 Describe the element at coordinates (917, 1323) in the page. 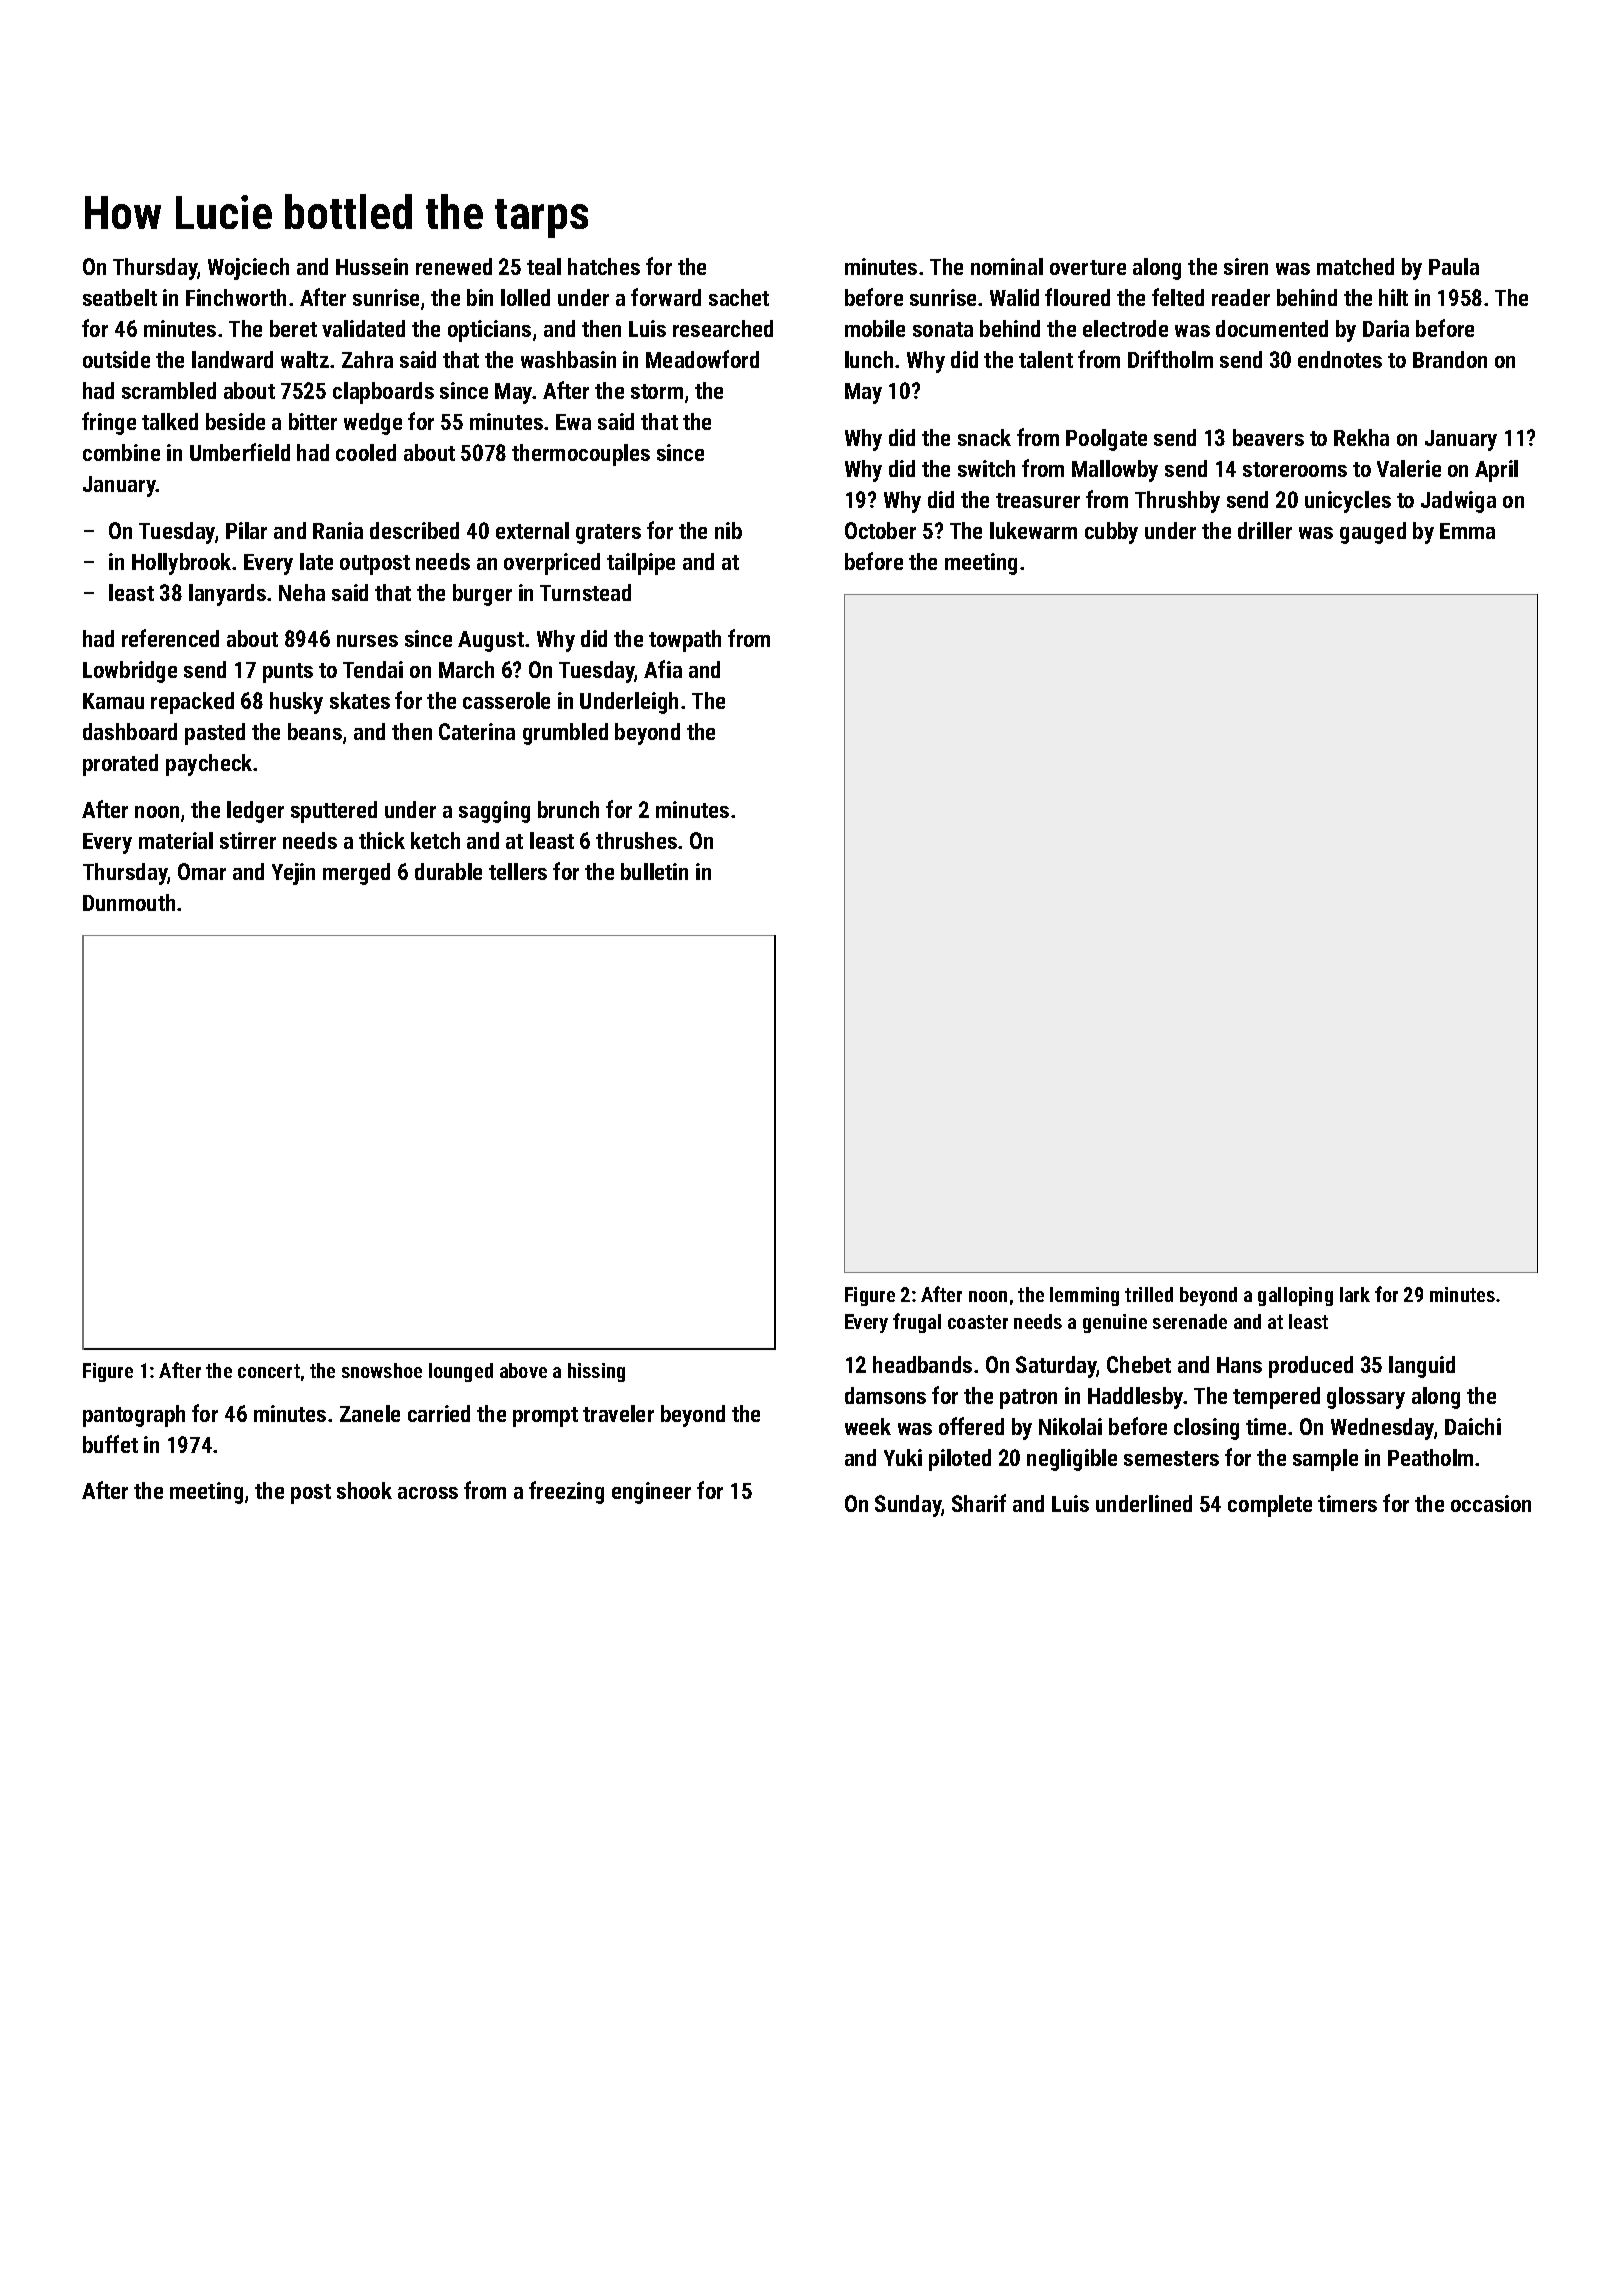

I see `frugal` at that location.
